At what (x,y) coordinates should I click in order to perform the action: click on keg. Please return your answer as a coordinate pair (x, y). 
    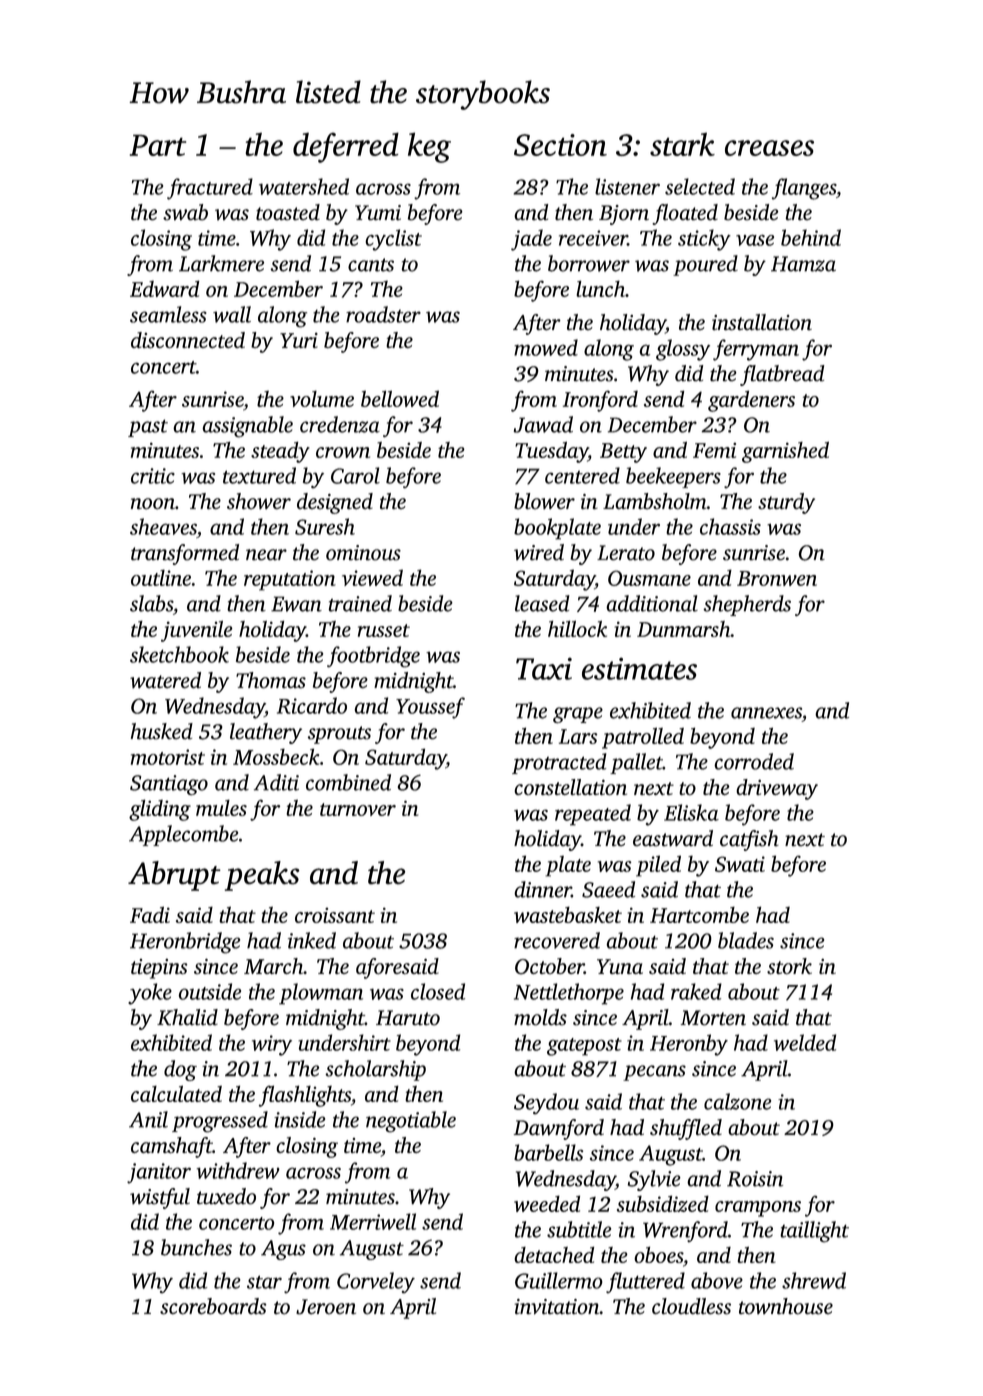
    Looking at the image, I should click on (429, 147).
